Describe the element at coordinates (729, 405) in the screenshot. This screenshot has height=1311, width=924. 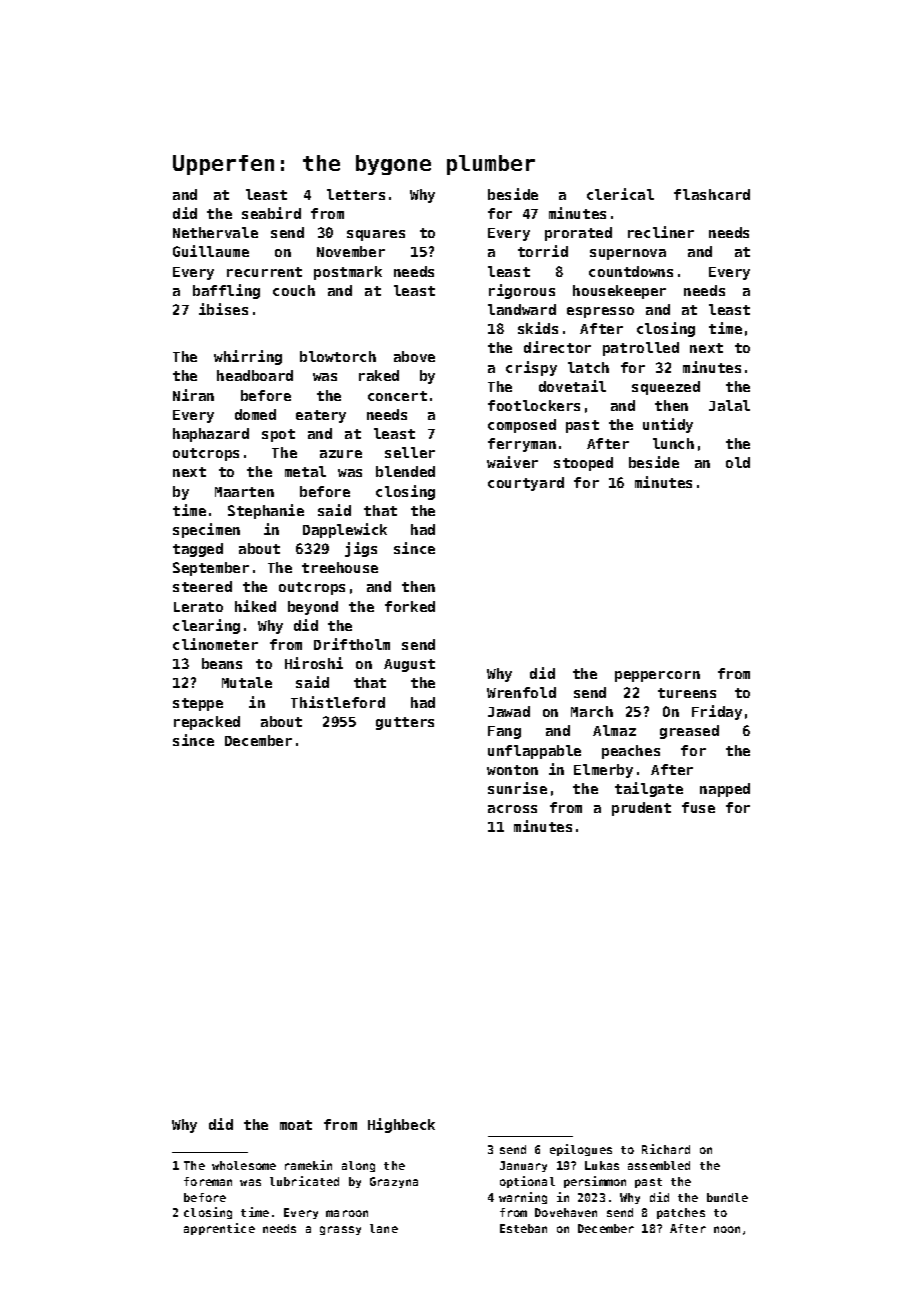
I see `Jalal` at that location.
